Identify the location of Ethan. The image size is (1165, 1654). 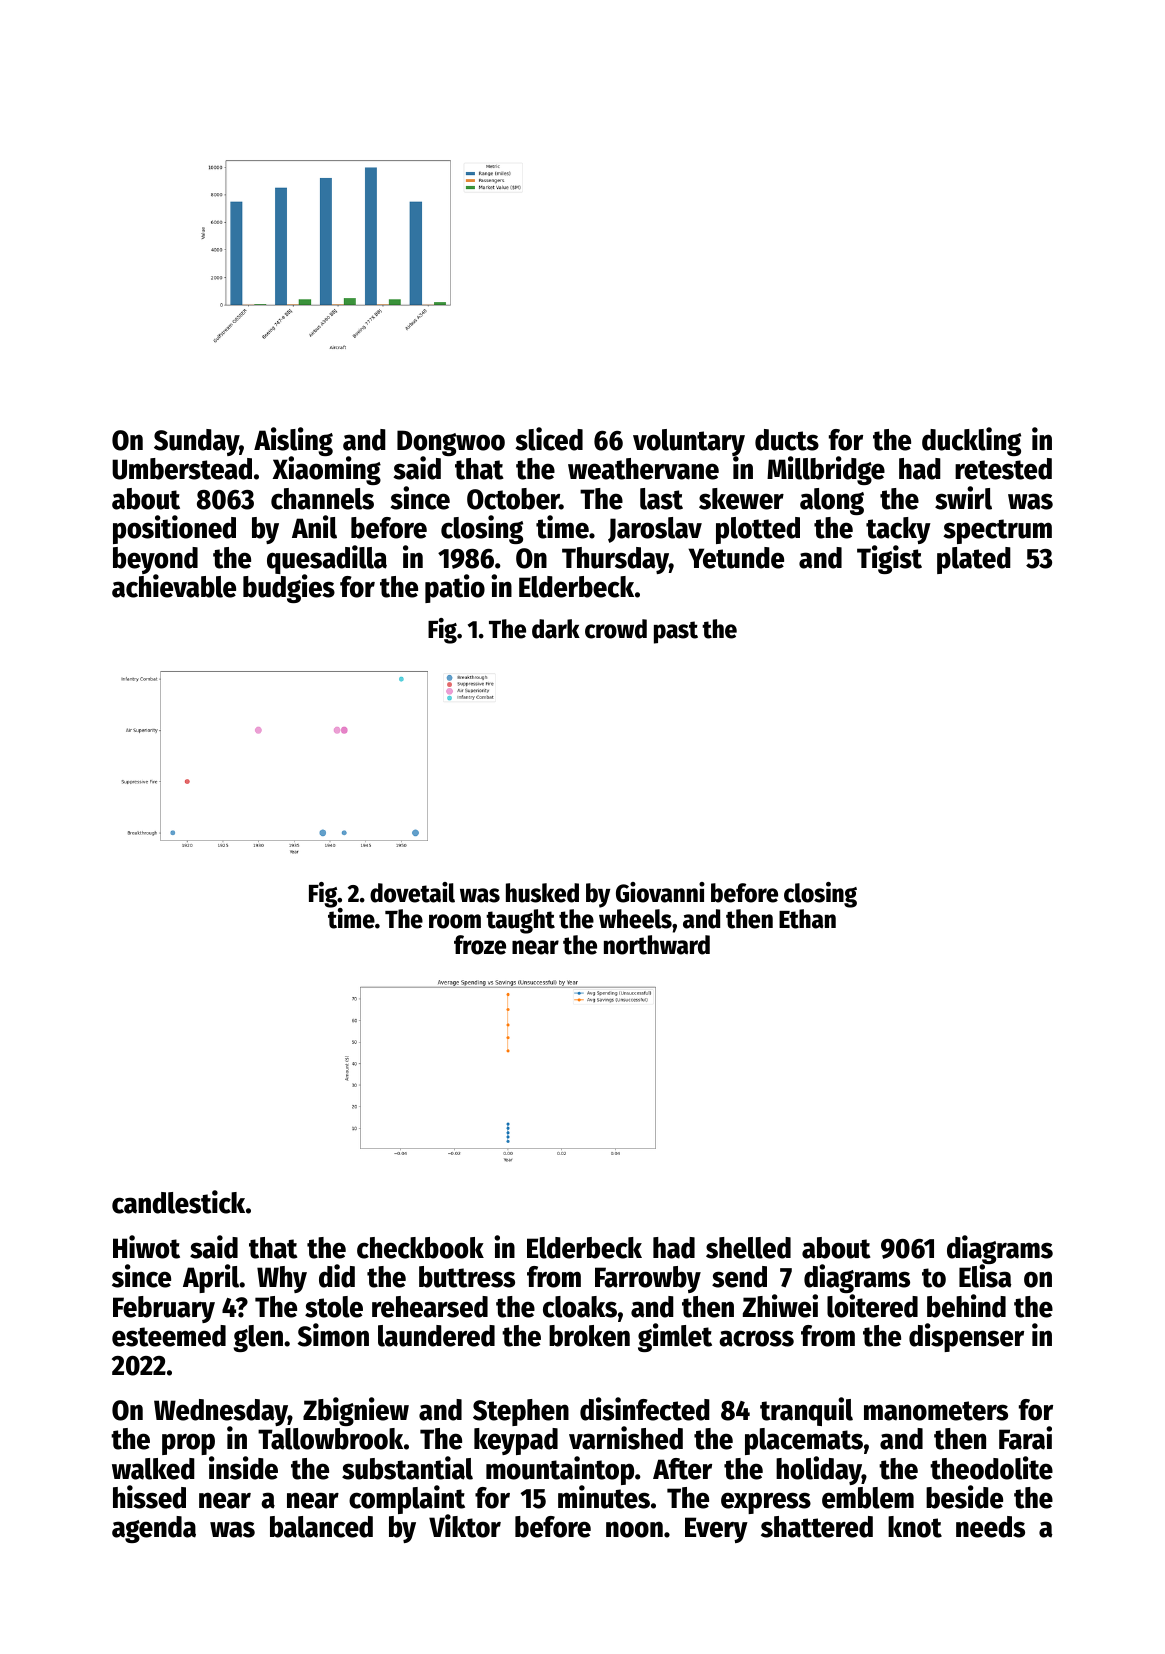
(807, 919).
